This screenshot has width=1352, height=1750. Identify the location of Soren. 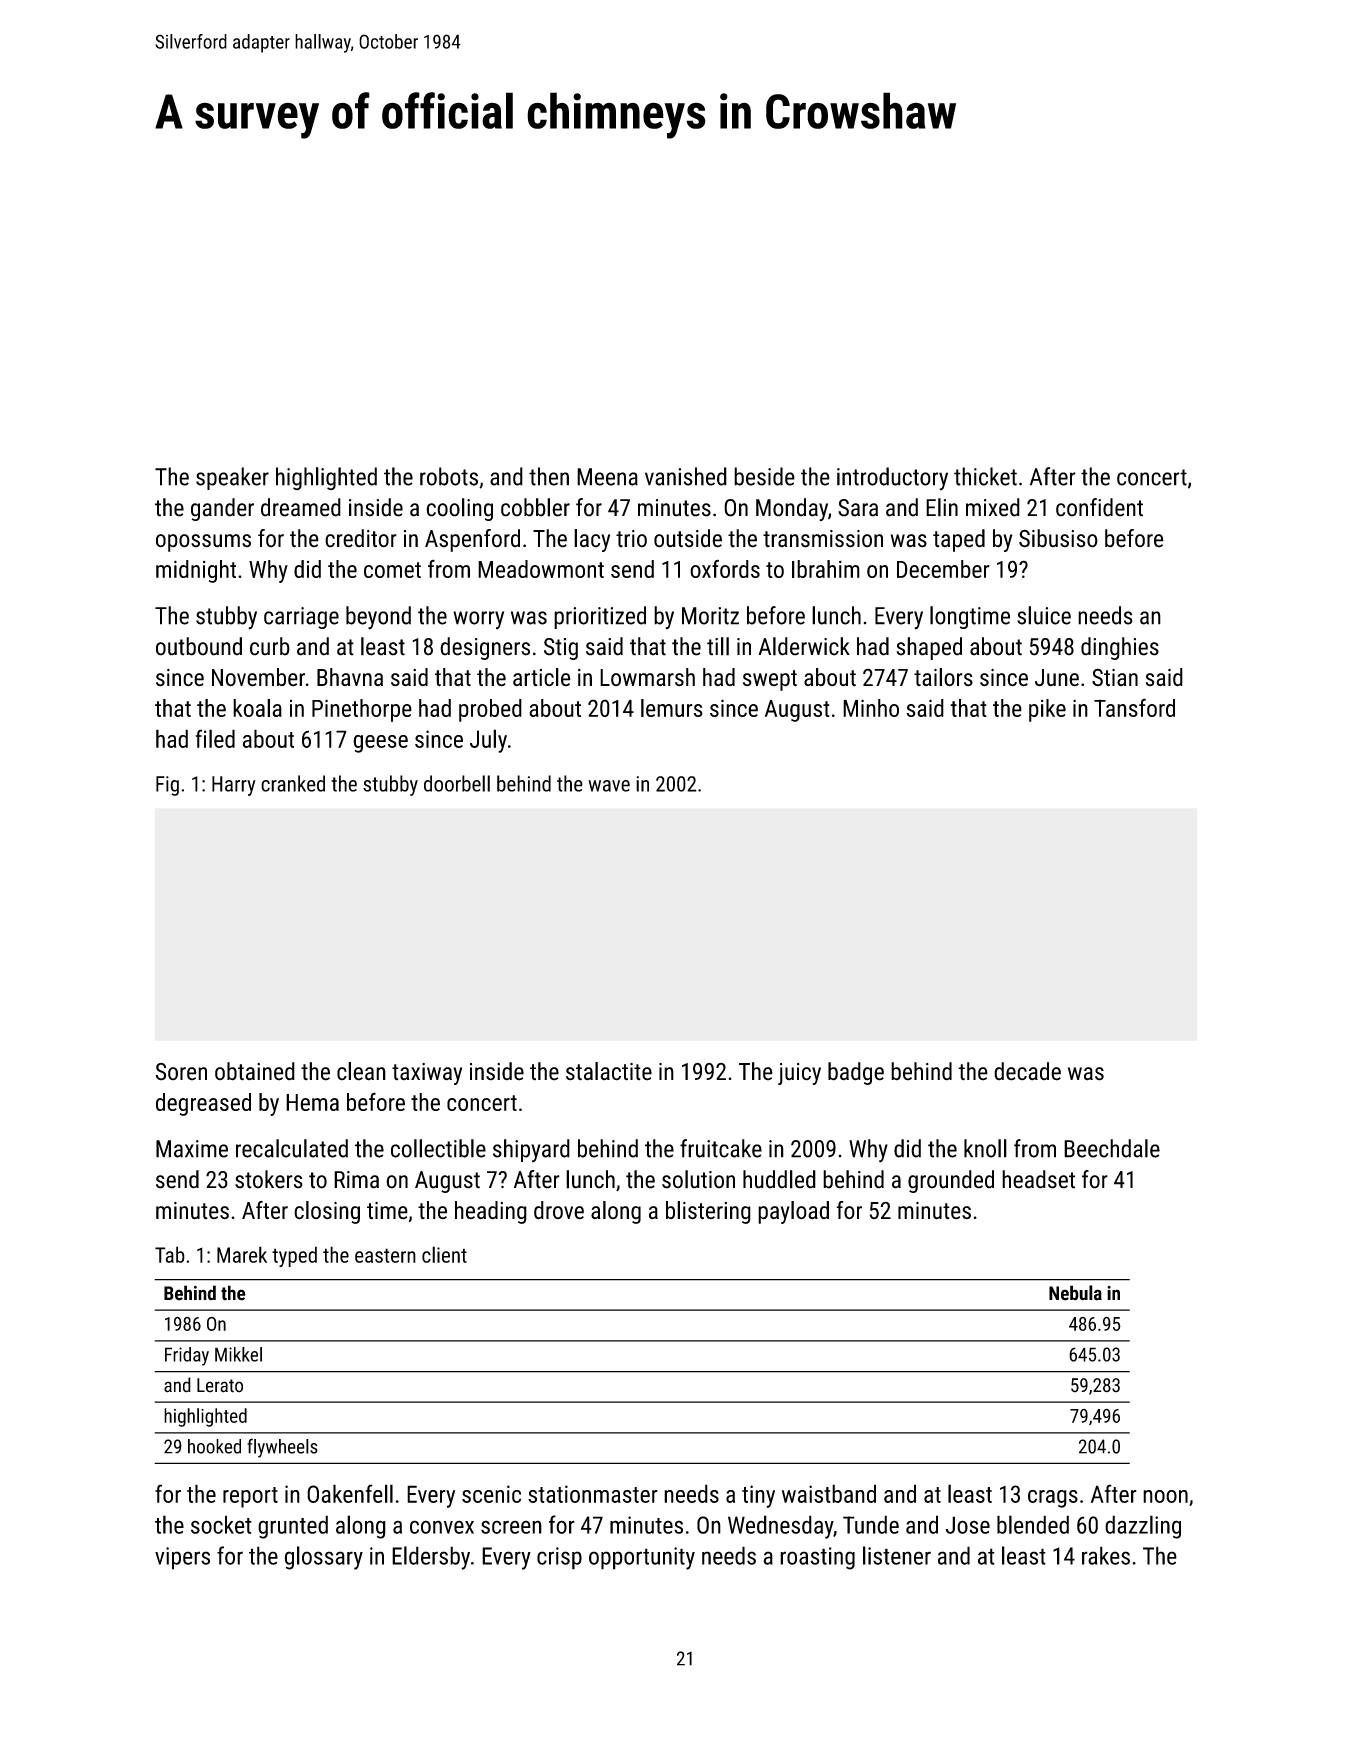
(181, 1072).
